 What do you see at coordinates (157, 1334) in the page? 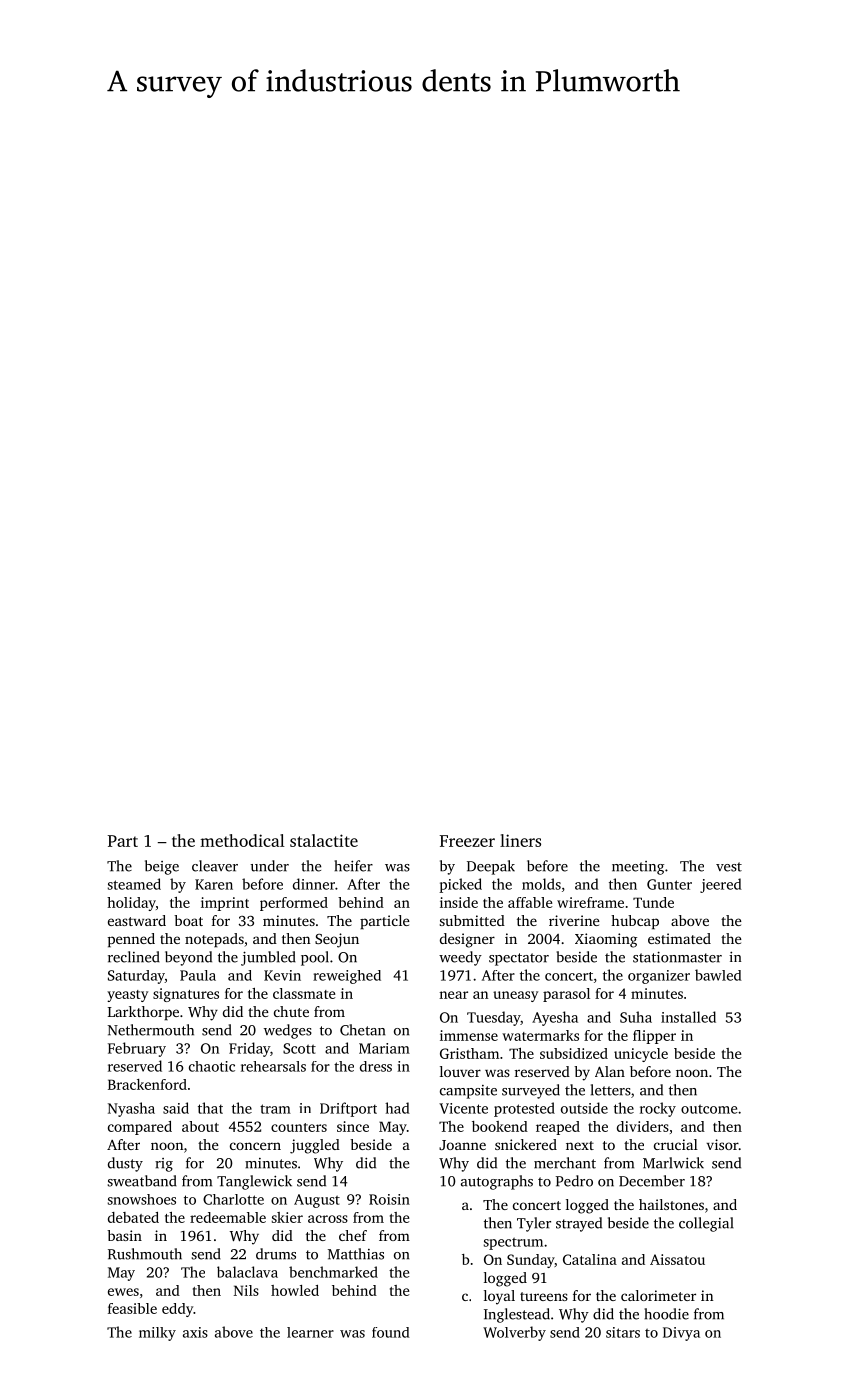
I see `milky` at bounding box center [157, 1334].
